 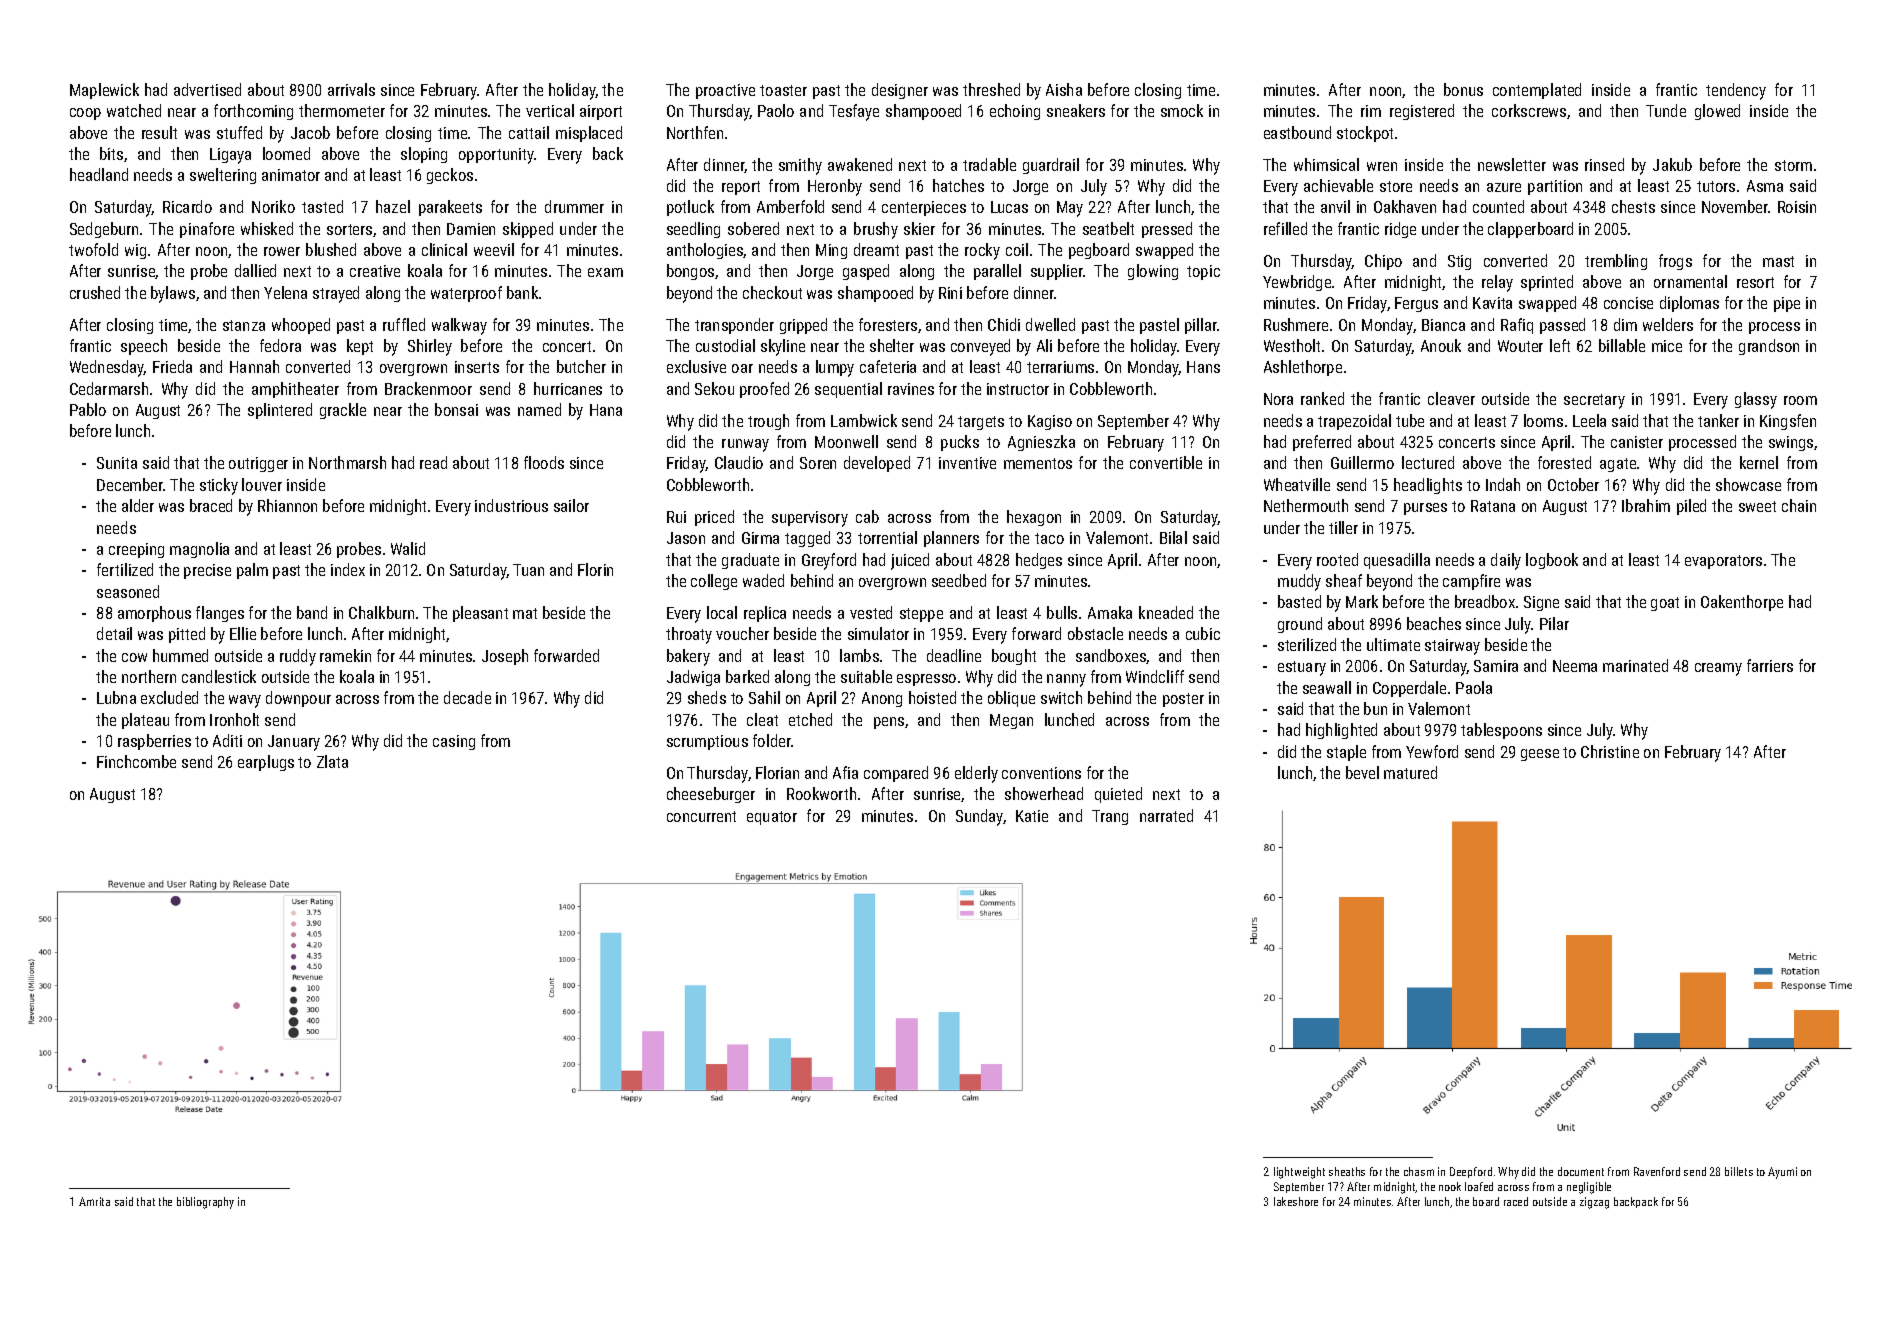 I want to click on lakeshore, so click(x=1296, y=1201).
